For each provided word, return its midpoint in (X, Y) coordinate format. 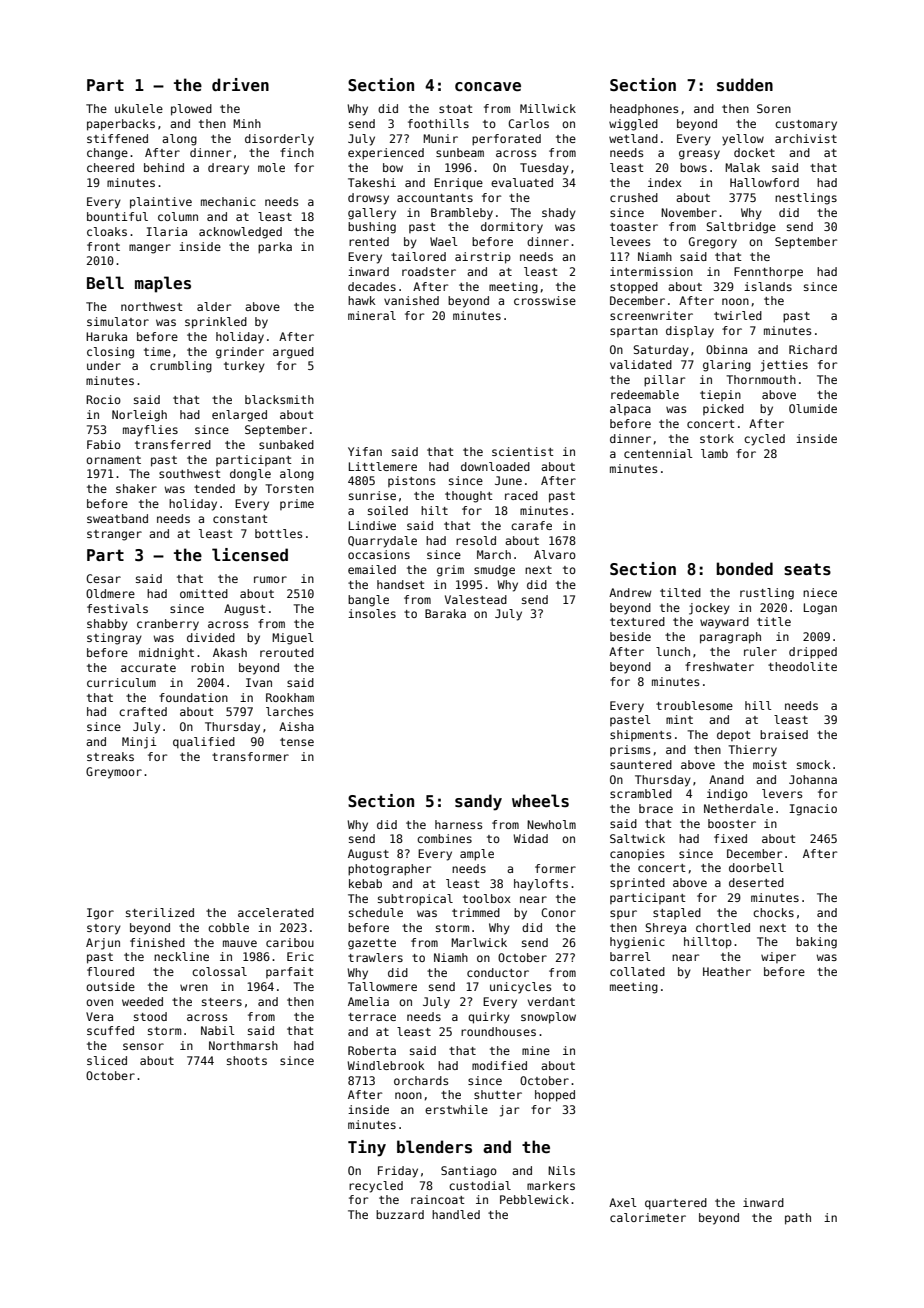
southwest (190, 473)
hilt (434, 510)
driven (240, 85)
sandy (478, 802)
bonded (744, 569)
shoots (247, 1060)
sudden (745, 85)
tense (297, 742)
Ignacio (813, 810)
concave (488, 87)
